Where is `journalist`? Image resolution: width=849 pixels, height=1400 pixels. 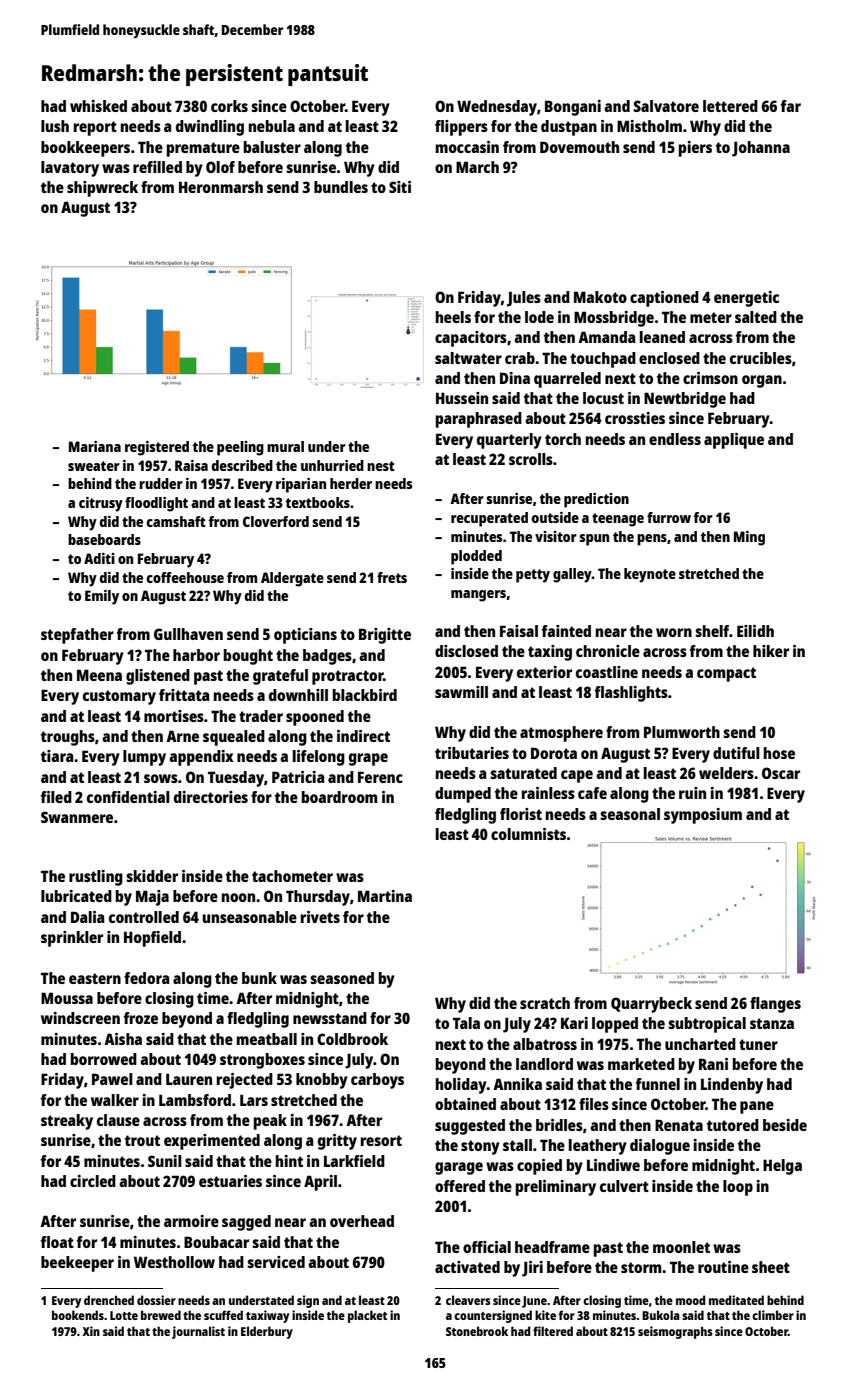 journalist is located at coordinates (198, 1332).
